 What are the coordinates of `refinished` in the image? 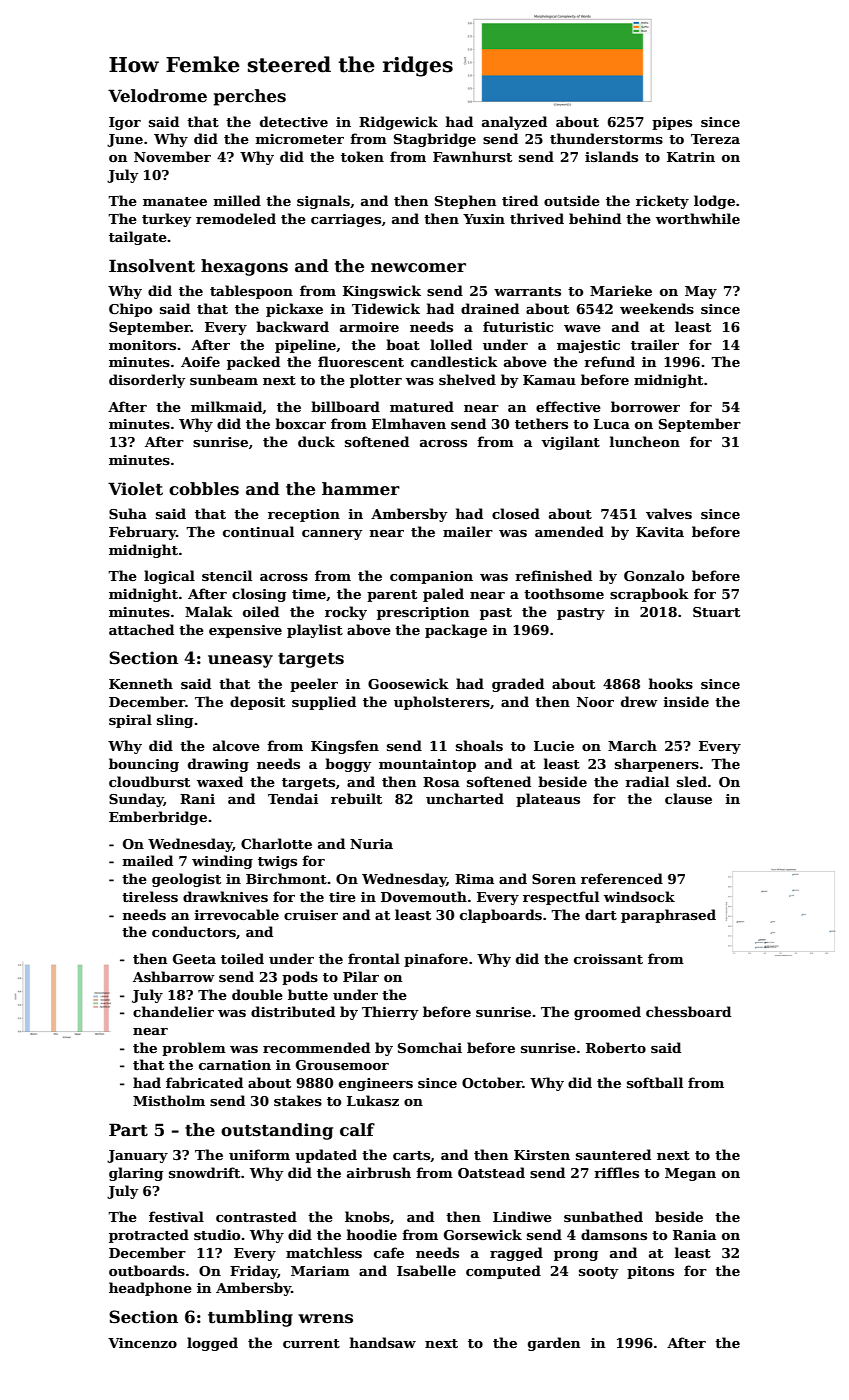 It's located at (553, 575).
